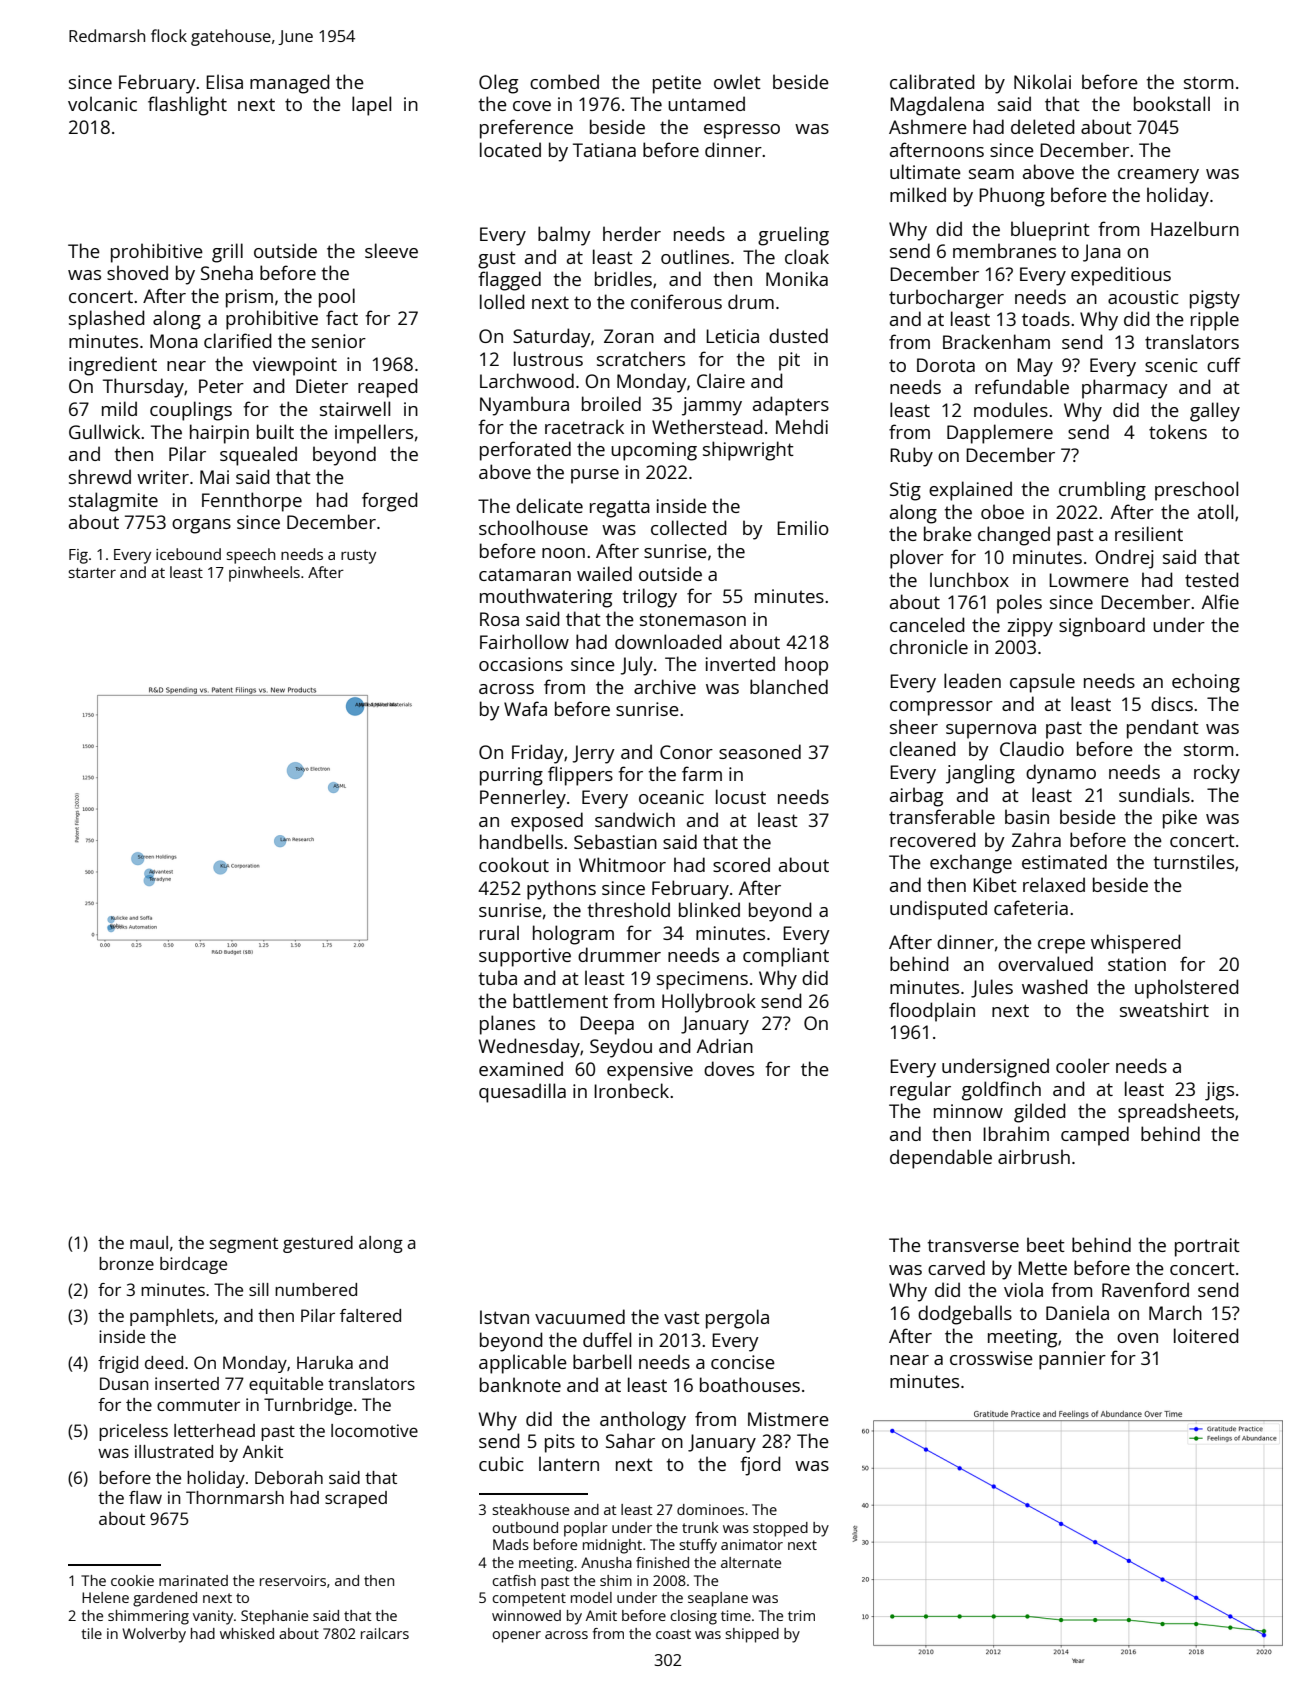  I want to click on upholstered, so click(1187, 989).
